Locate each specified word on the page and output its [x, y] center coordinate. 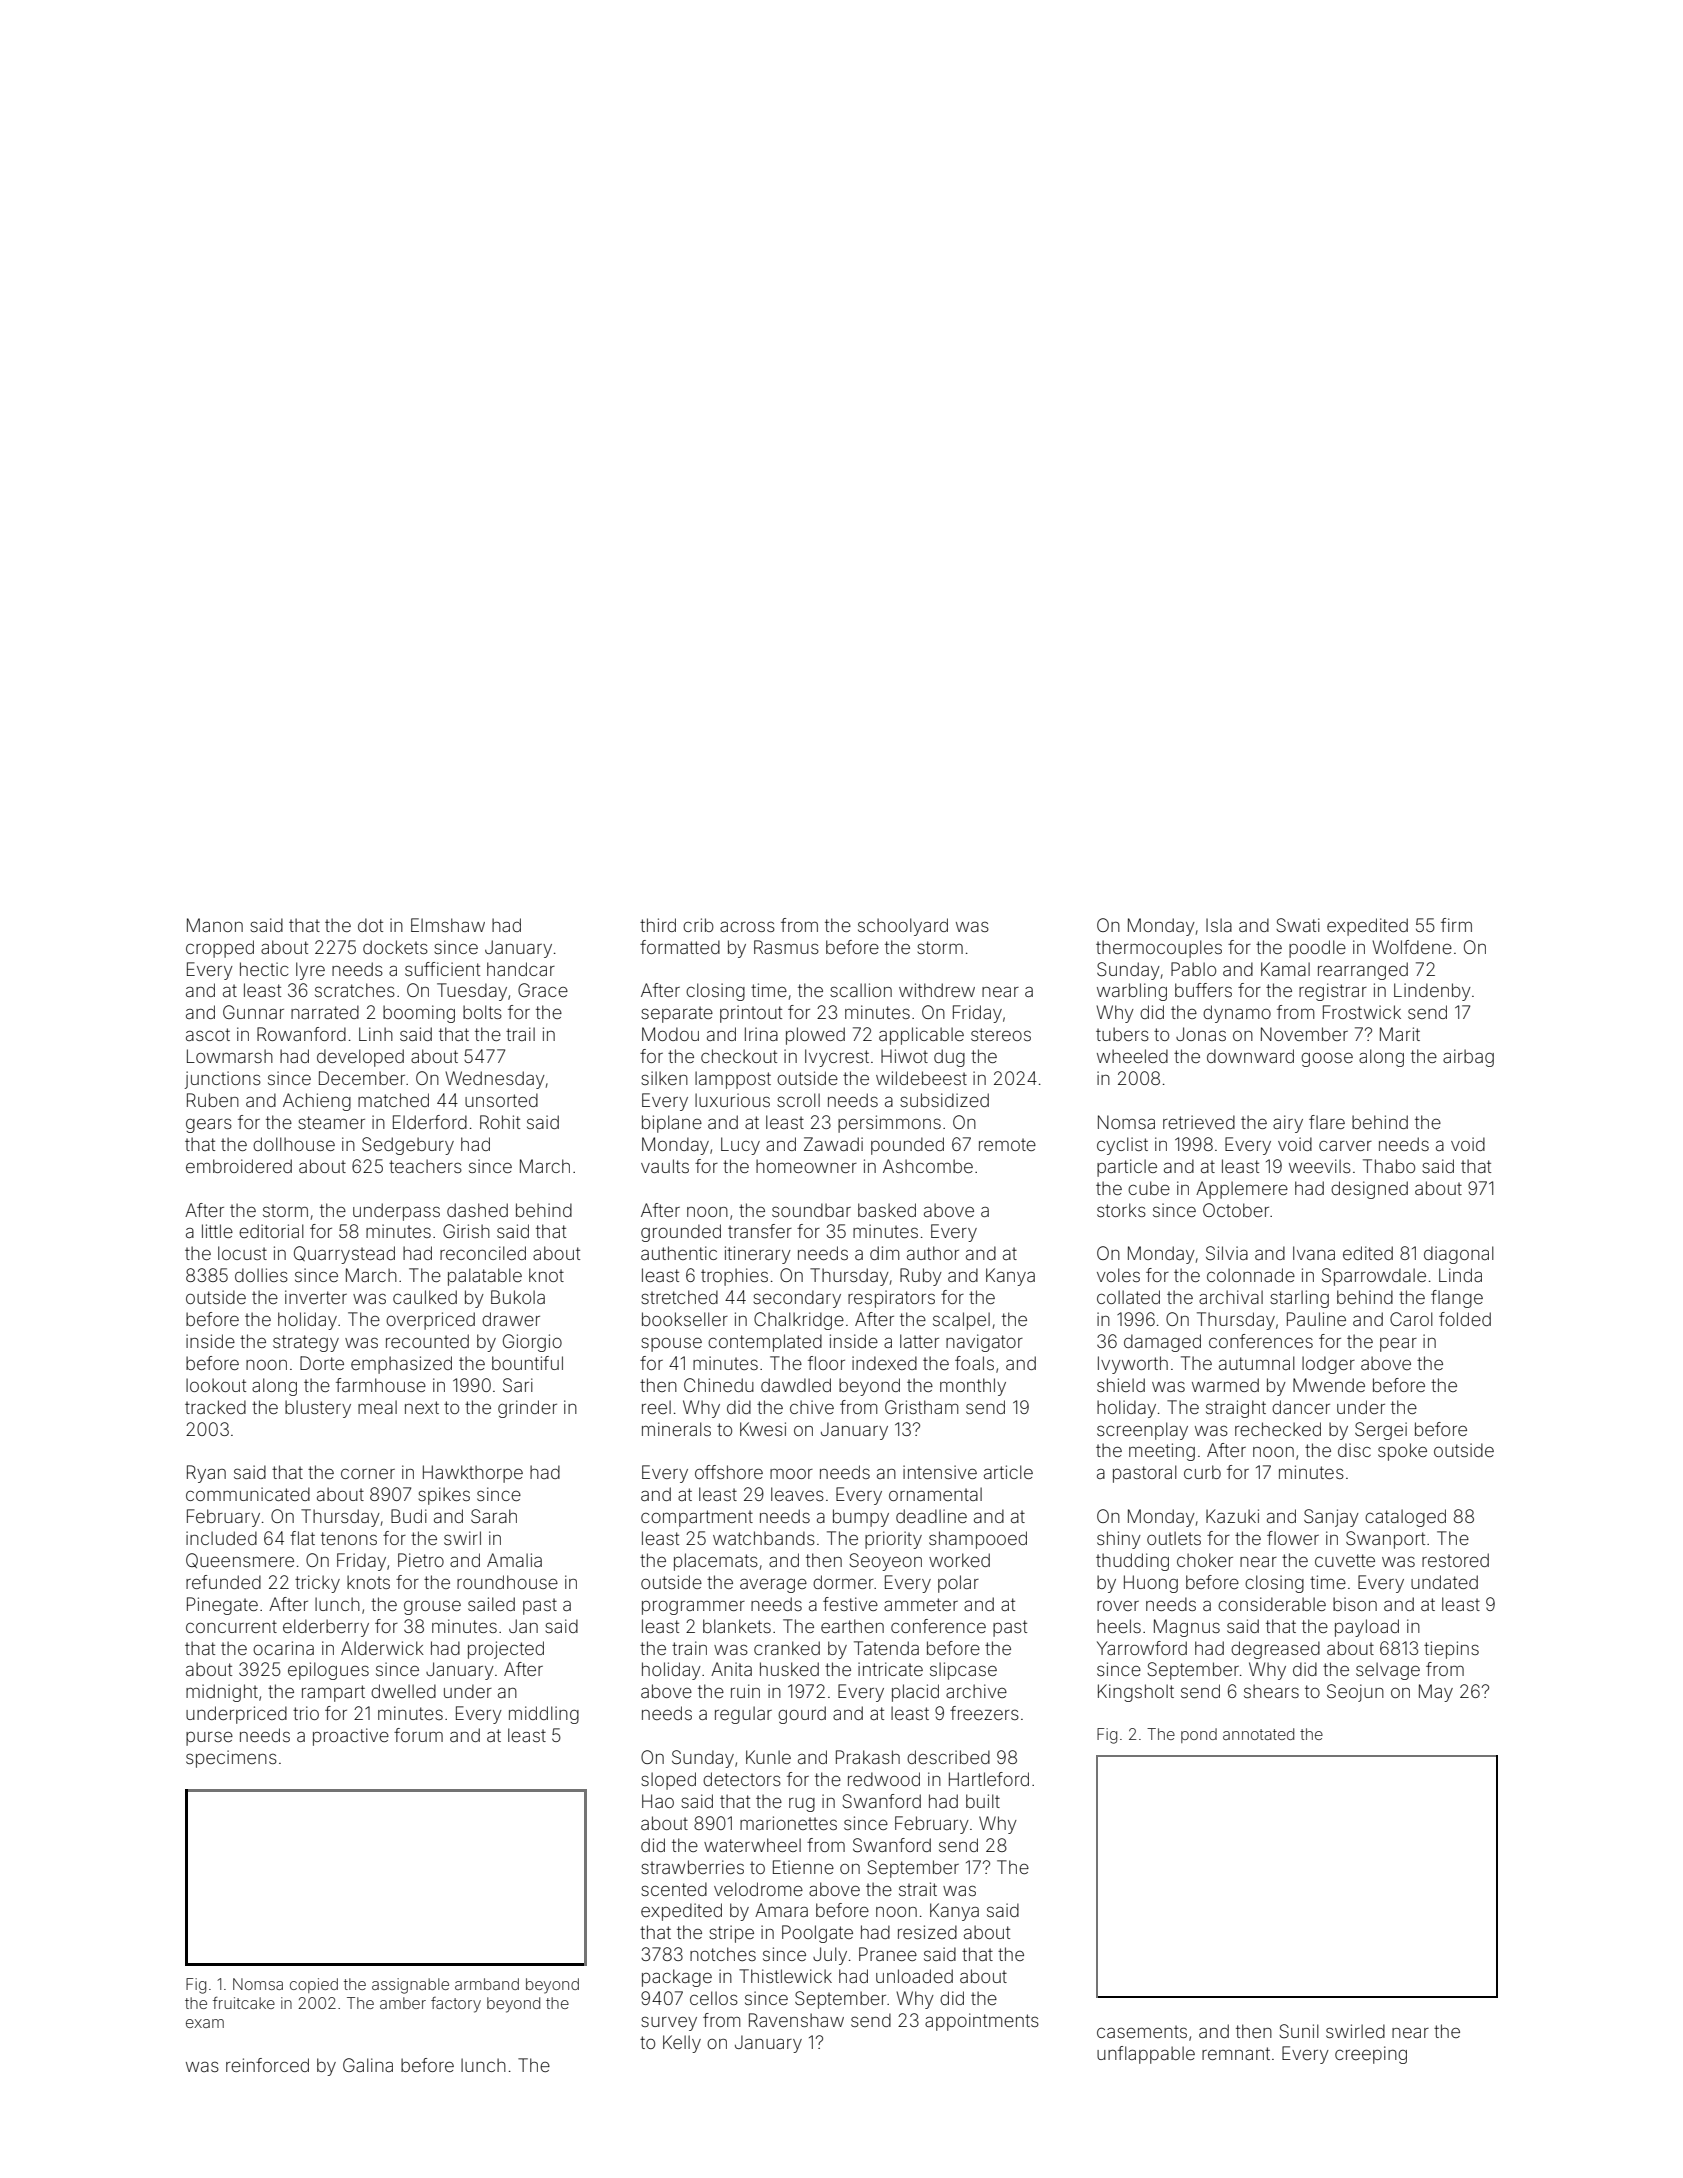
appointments [982, 2022]
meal [377, 1407]
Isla [1219, 925]
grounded [681, 1233]
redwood [884, 1779]
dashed [477, 1210]
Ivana [1314, 1253]
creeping [1371, 2055]
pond [1199, 1735]
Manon [215, 925]
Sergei [1381, 1431]
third [658, 925]
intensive [940, 1472]
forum [418, 1735]
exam [205, 2023]
